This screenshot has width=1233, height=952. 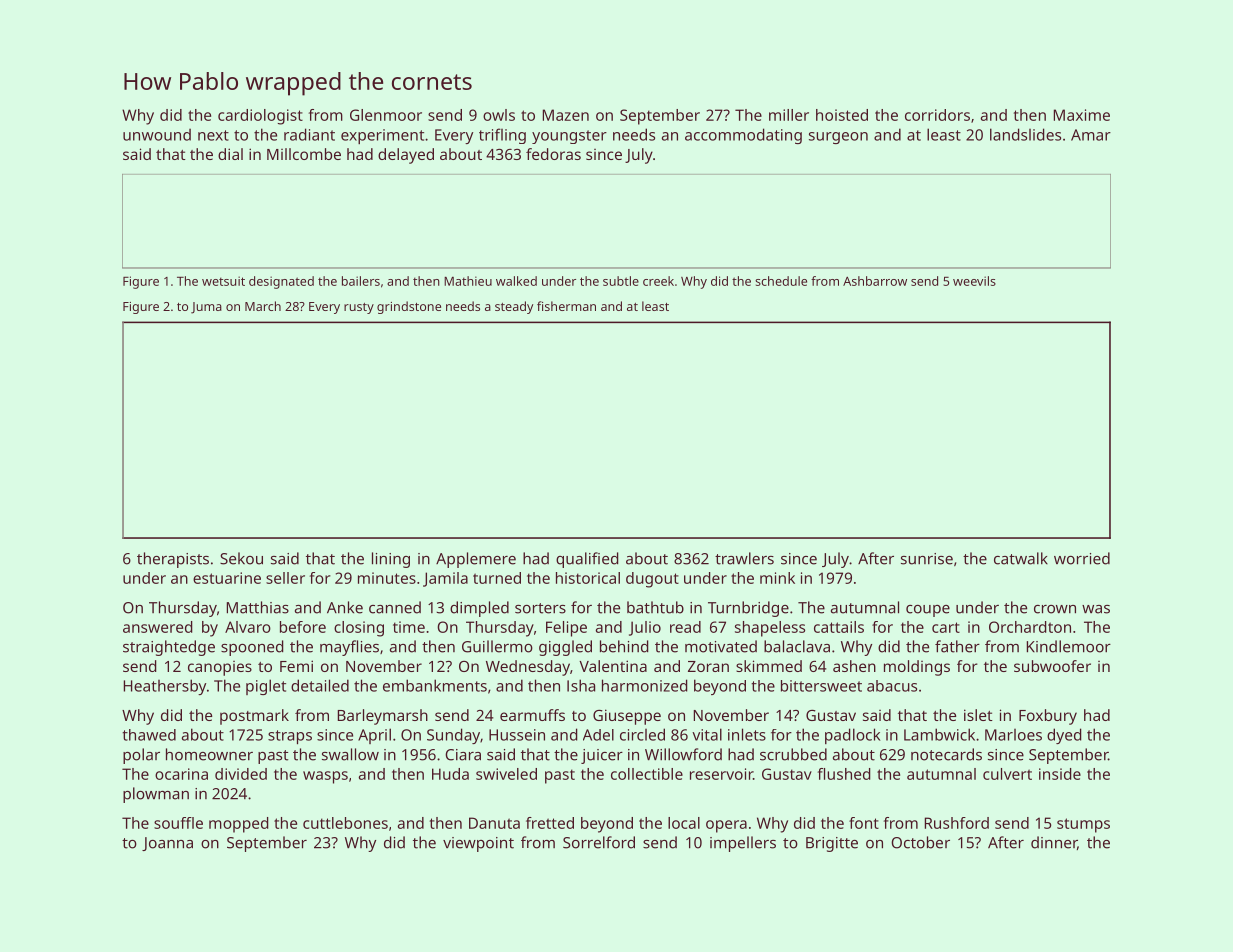 What do you see at coordinates (974, 281) in the screenshot?
I see `weevils` at bounding box center [974, 281].
